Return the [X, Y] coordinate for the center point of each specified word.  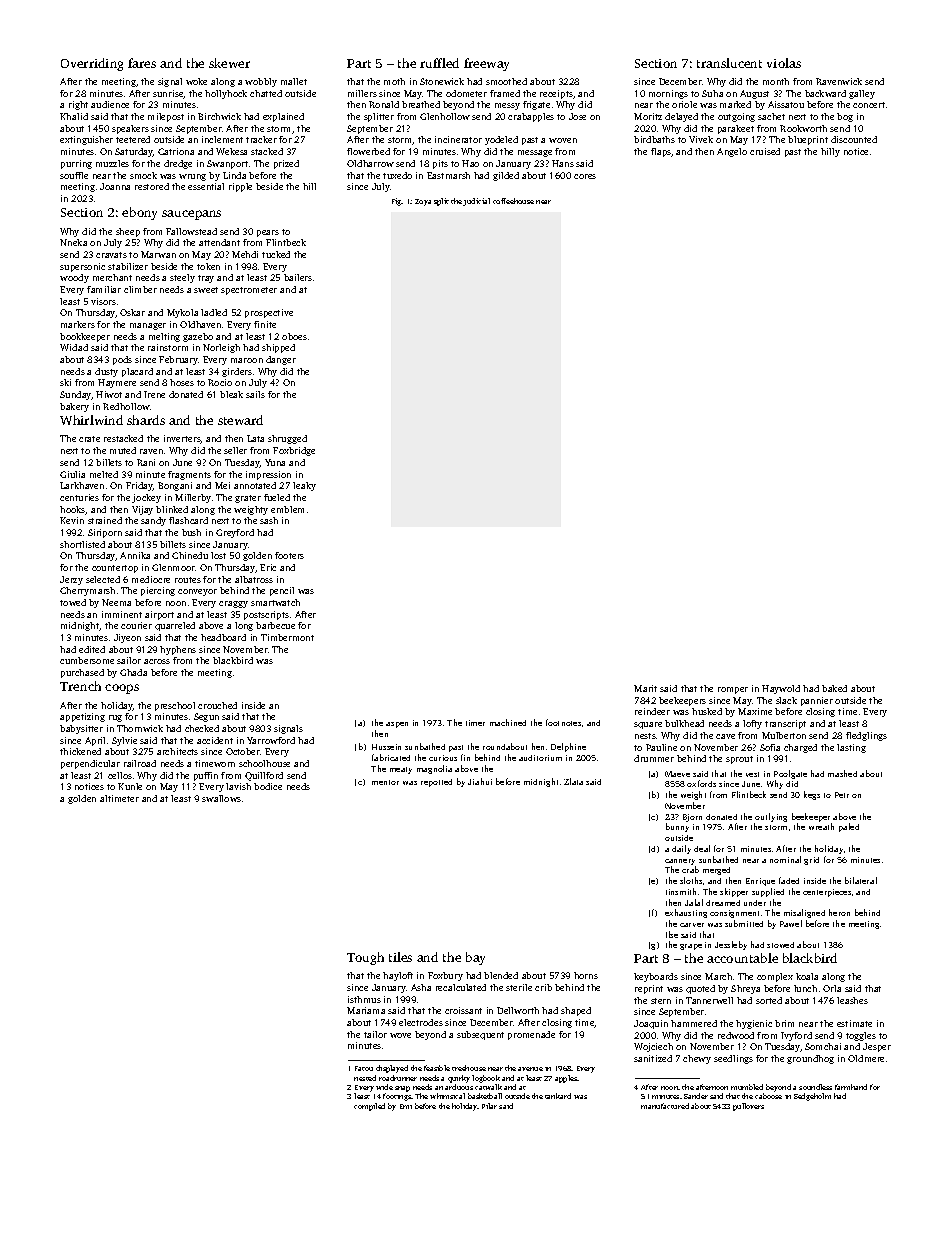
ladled [214, 312]
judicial [476, 202]
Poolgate [790, 774]
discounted [854, 139]
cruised [765, 151]
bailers [298, 277]
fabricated [391, 757]
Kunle [130, 786]
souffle [74, 175]
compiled [369, 1107]
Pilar [489, 1106]
